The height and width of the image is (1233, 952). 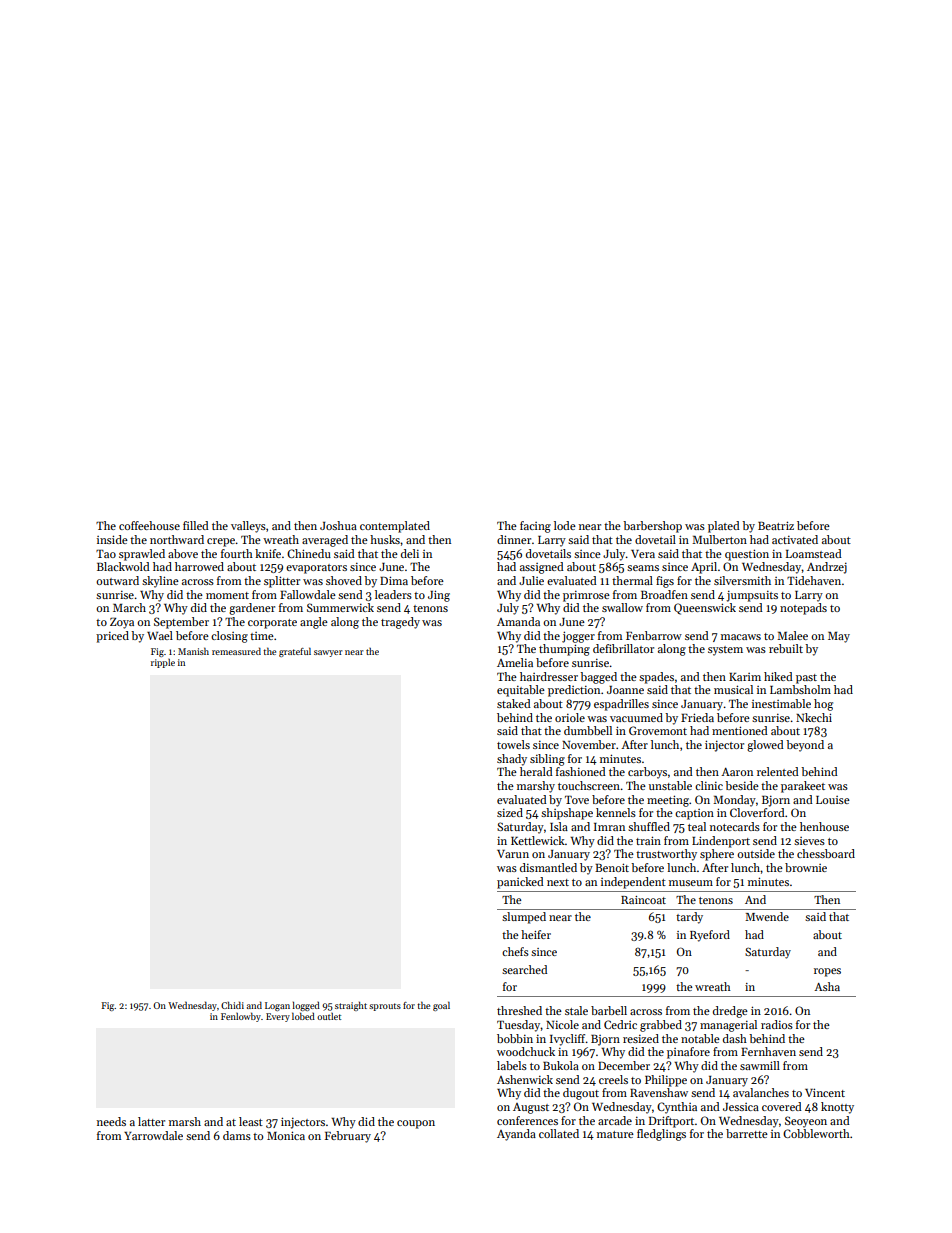 I want to click on dismantled, so click(x=548, y=867).
